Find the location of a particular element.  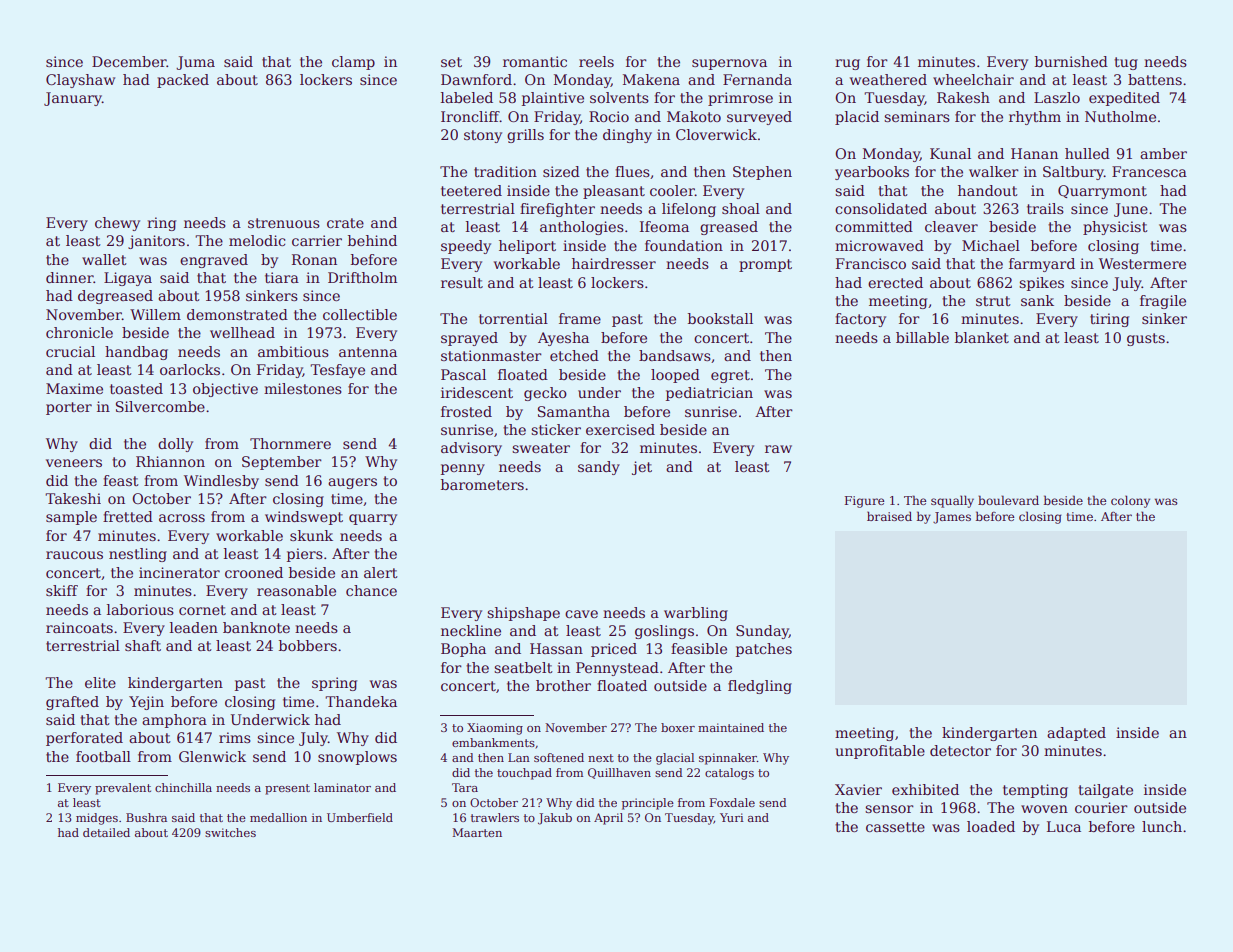

gusts is located at coordinates (1146, 339).
